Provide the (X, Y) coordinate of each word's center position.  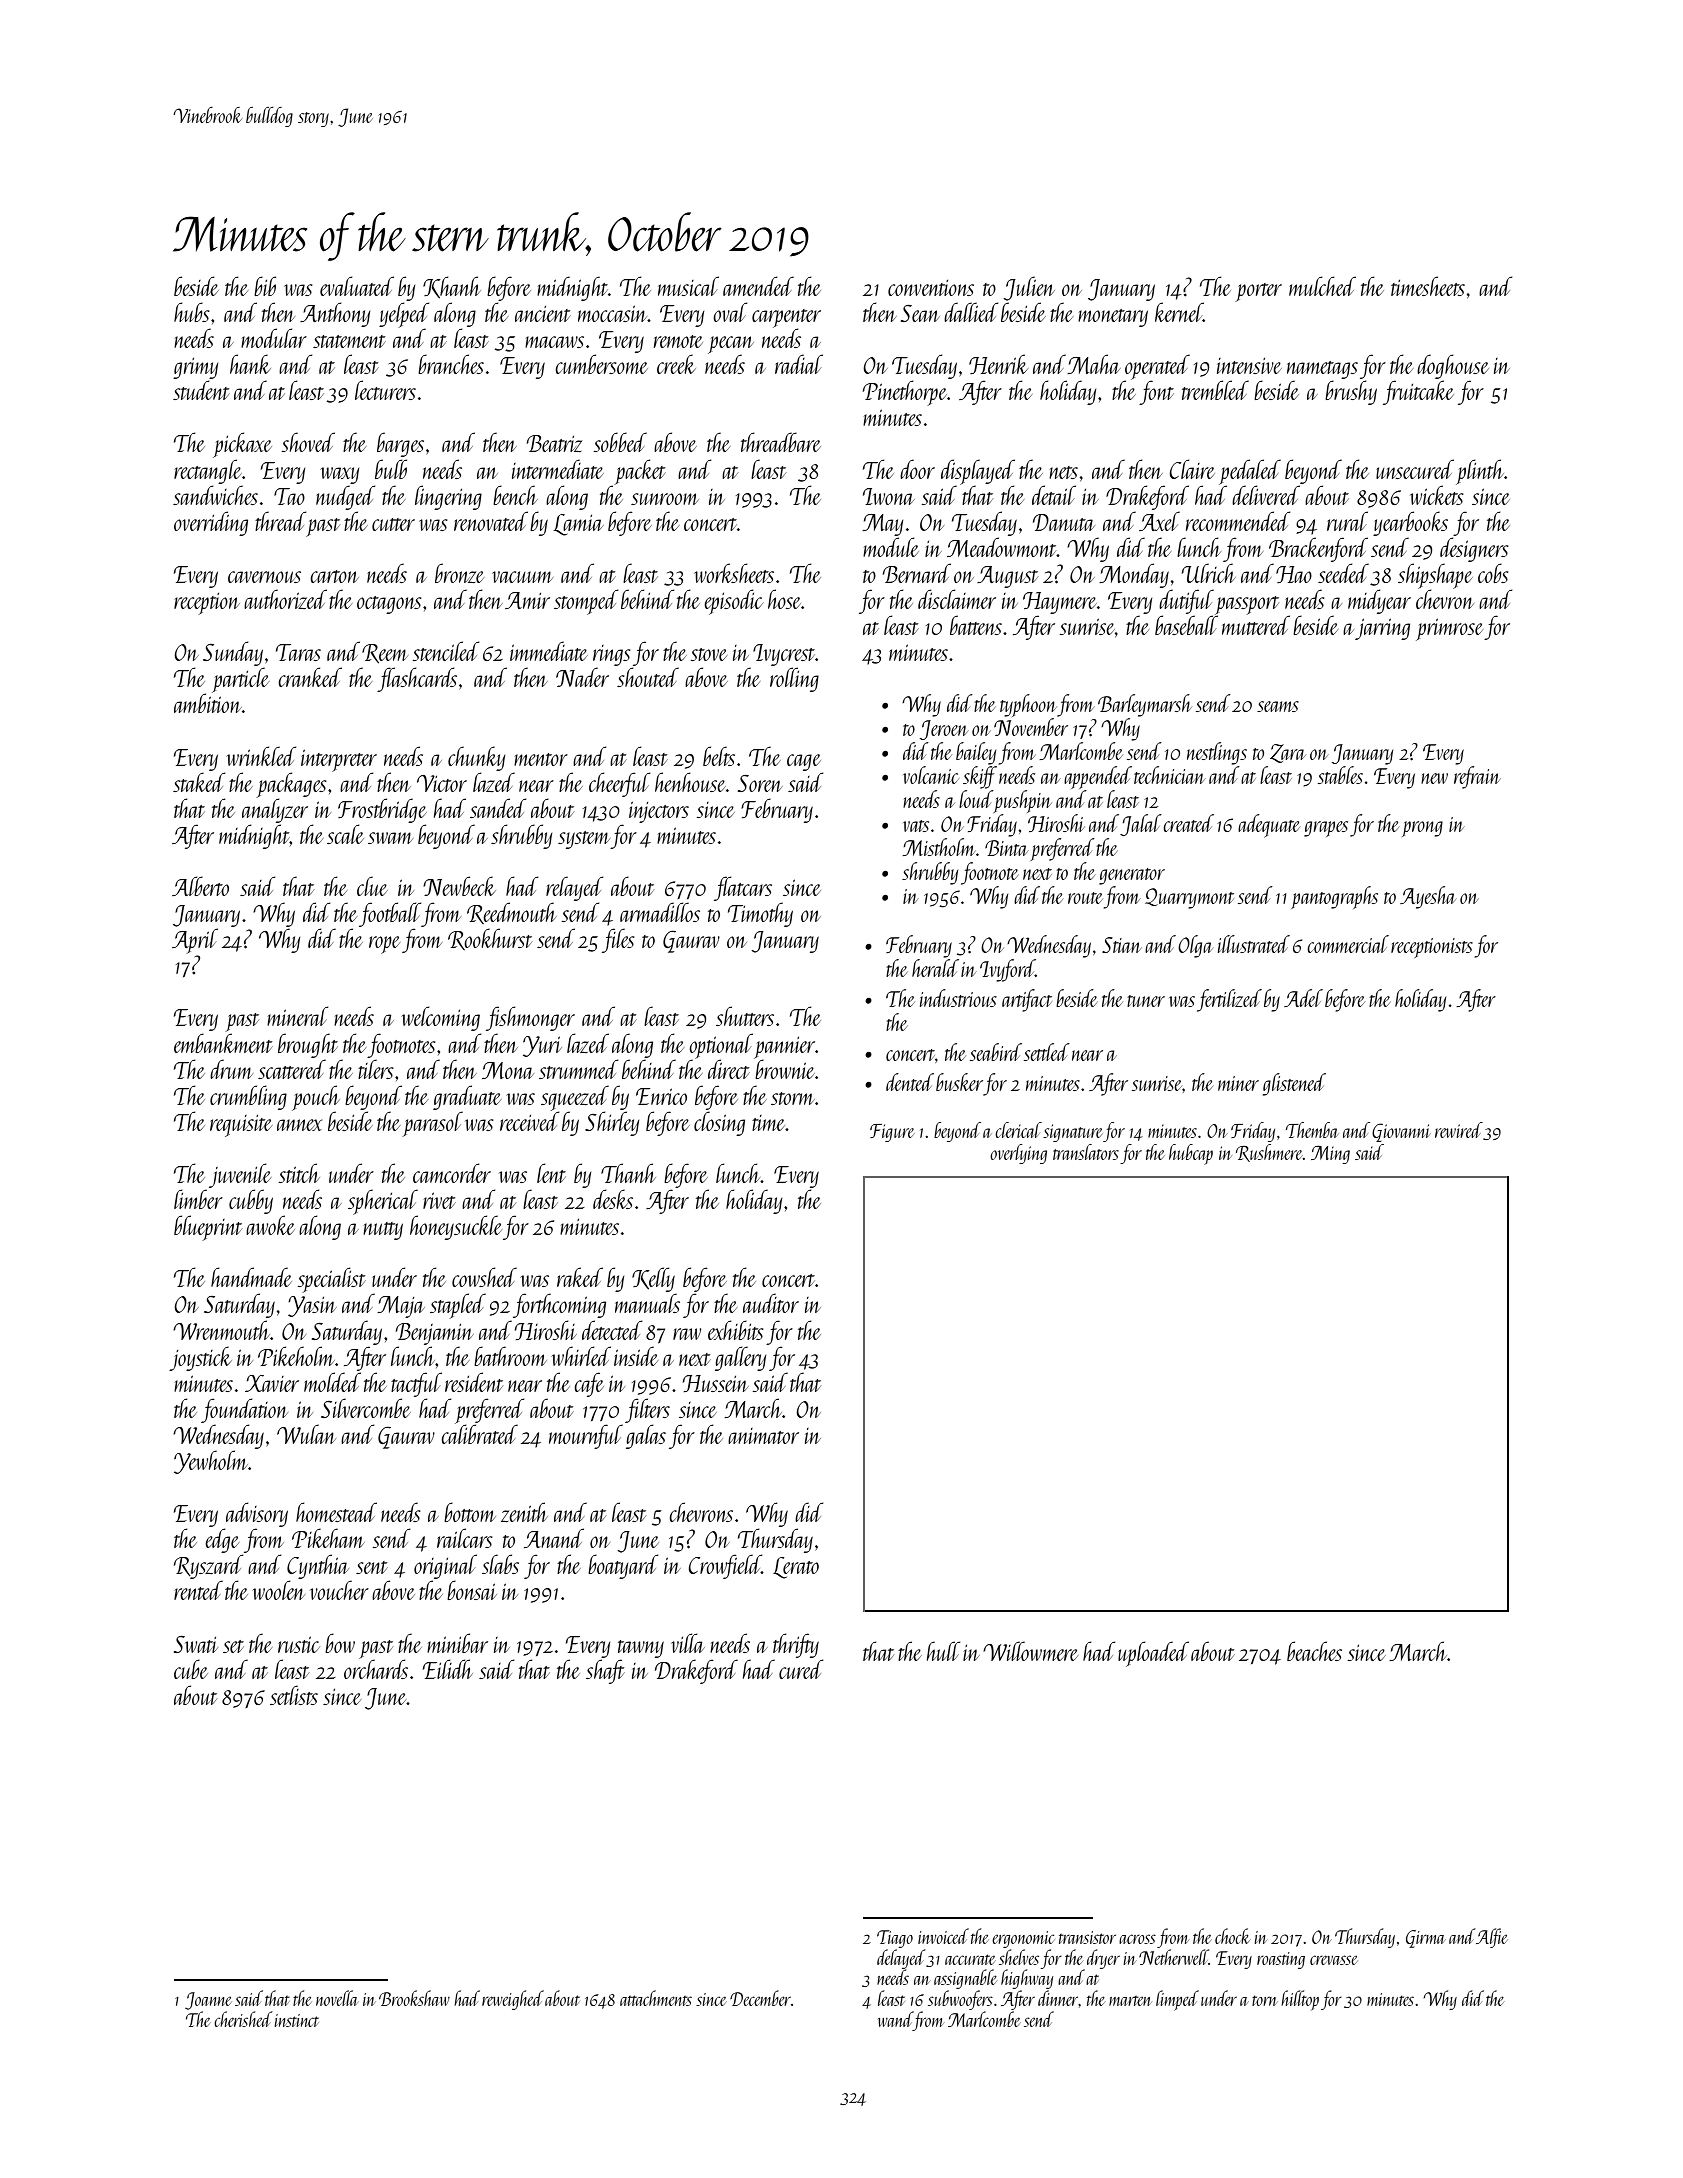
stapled (458, 1306)
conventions (931, 288)
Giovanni (1401, 1132)
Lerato (796, 1568)
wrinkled (261, 756)
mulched (1322, 286)
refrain (1477, 777)
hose (785, 599)
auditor (771, 1303)
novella (337, 1998)
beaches (1314, 1651)
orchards (376, 1669)
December (760, 1998)
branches (451, 364)
